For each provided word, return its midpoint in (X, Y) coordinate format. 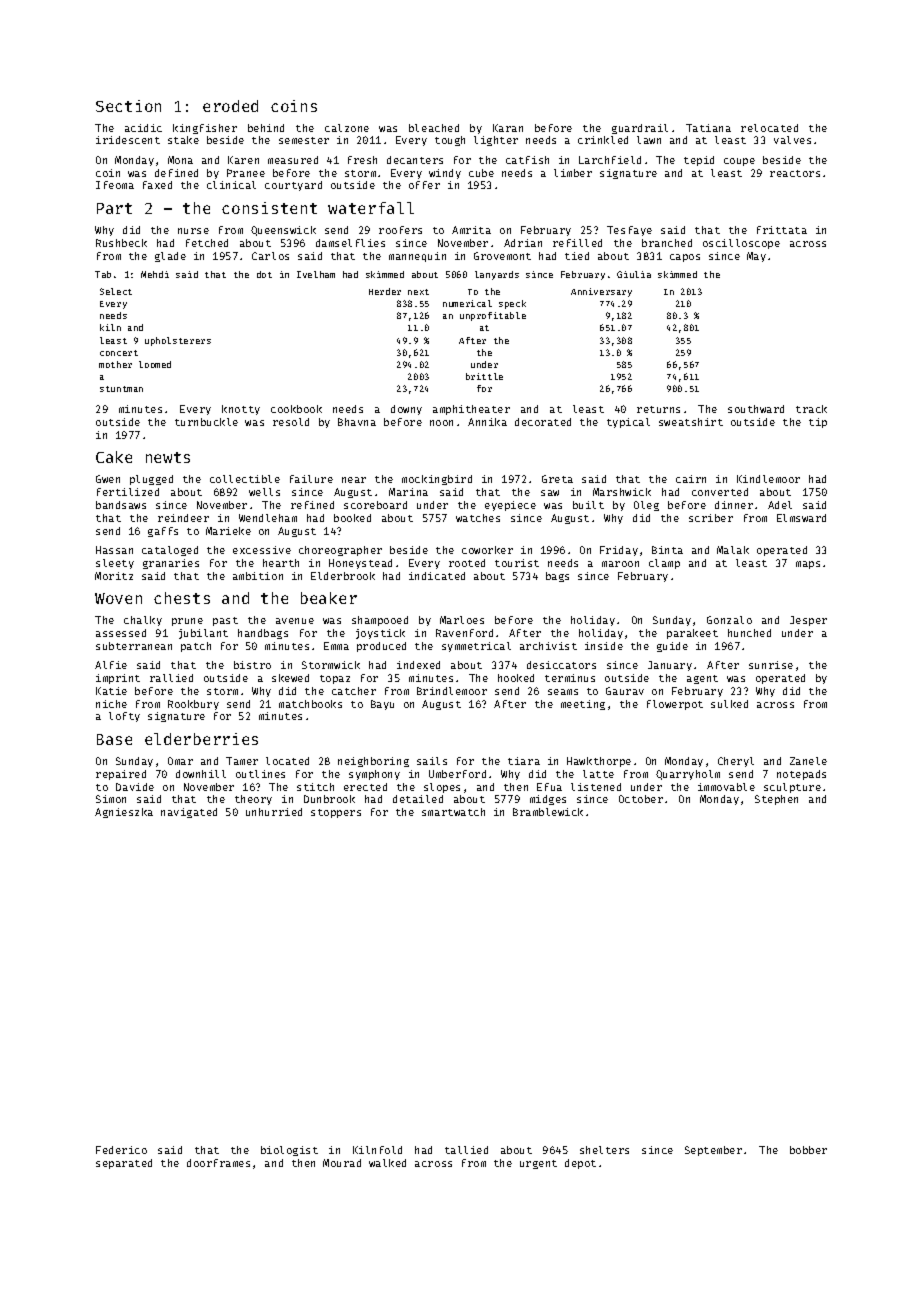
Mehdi (155, 274)
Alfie (111, 665)
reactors (795, 173)
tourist (517, 563)
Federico (121, 1150)
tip (818, 423)
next (418, 292)
